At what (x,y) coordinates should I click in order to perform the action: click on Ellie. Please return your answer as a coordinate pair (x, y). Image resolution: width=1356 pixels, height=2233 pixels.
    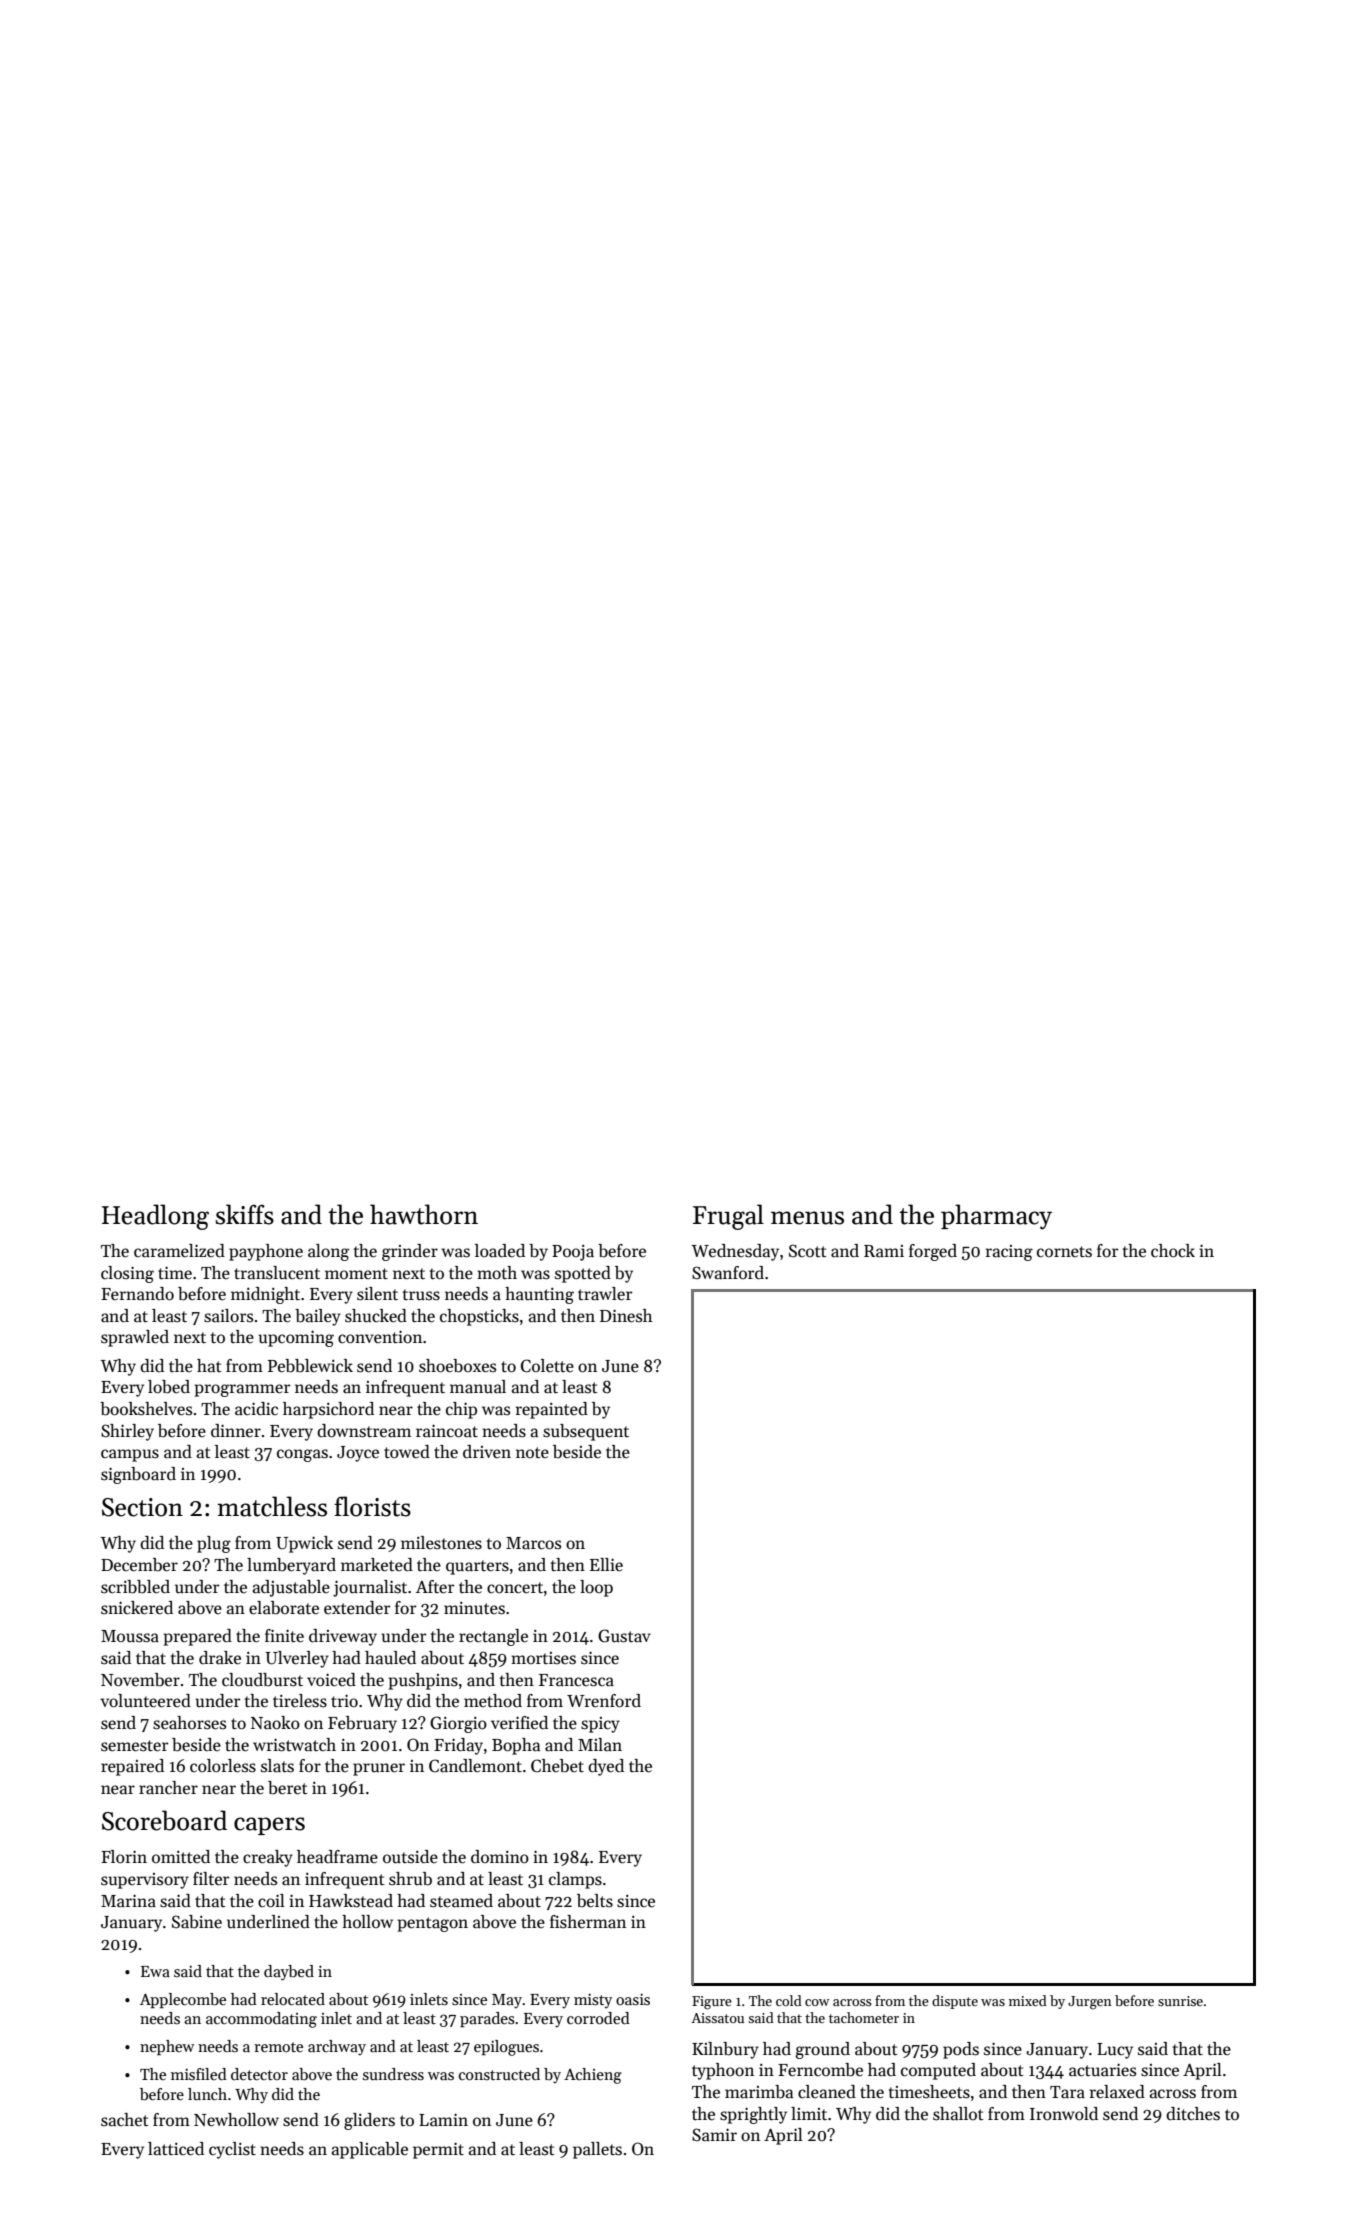
    Looking at the image, I should click on (606, 1565).
